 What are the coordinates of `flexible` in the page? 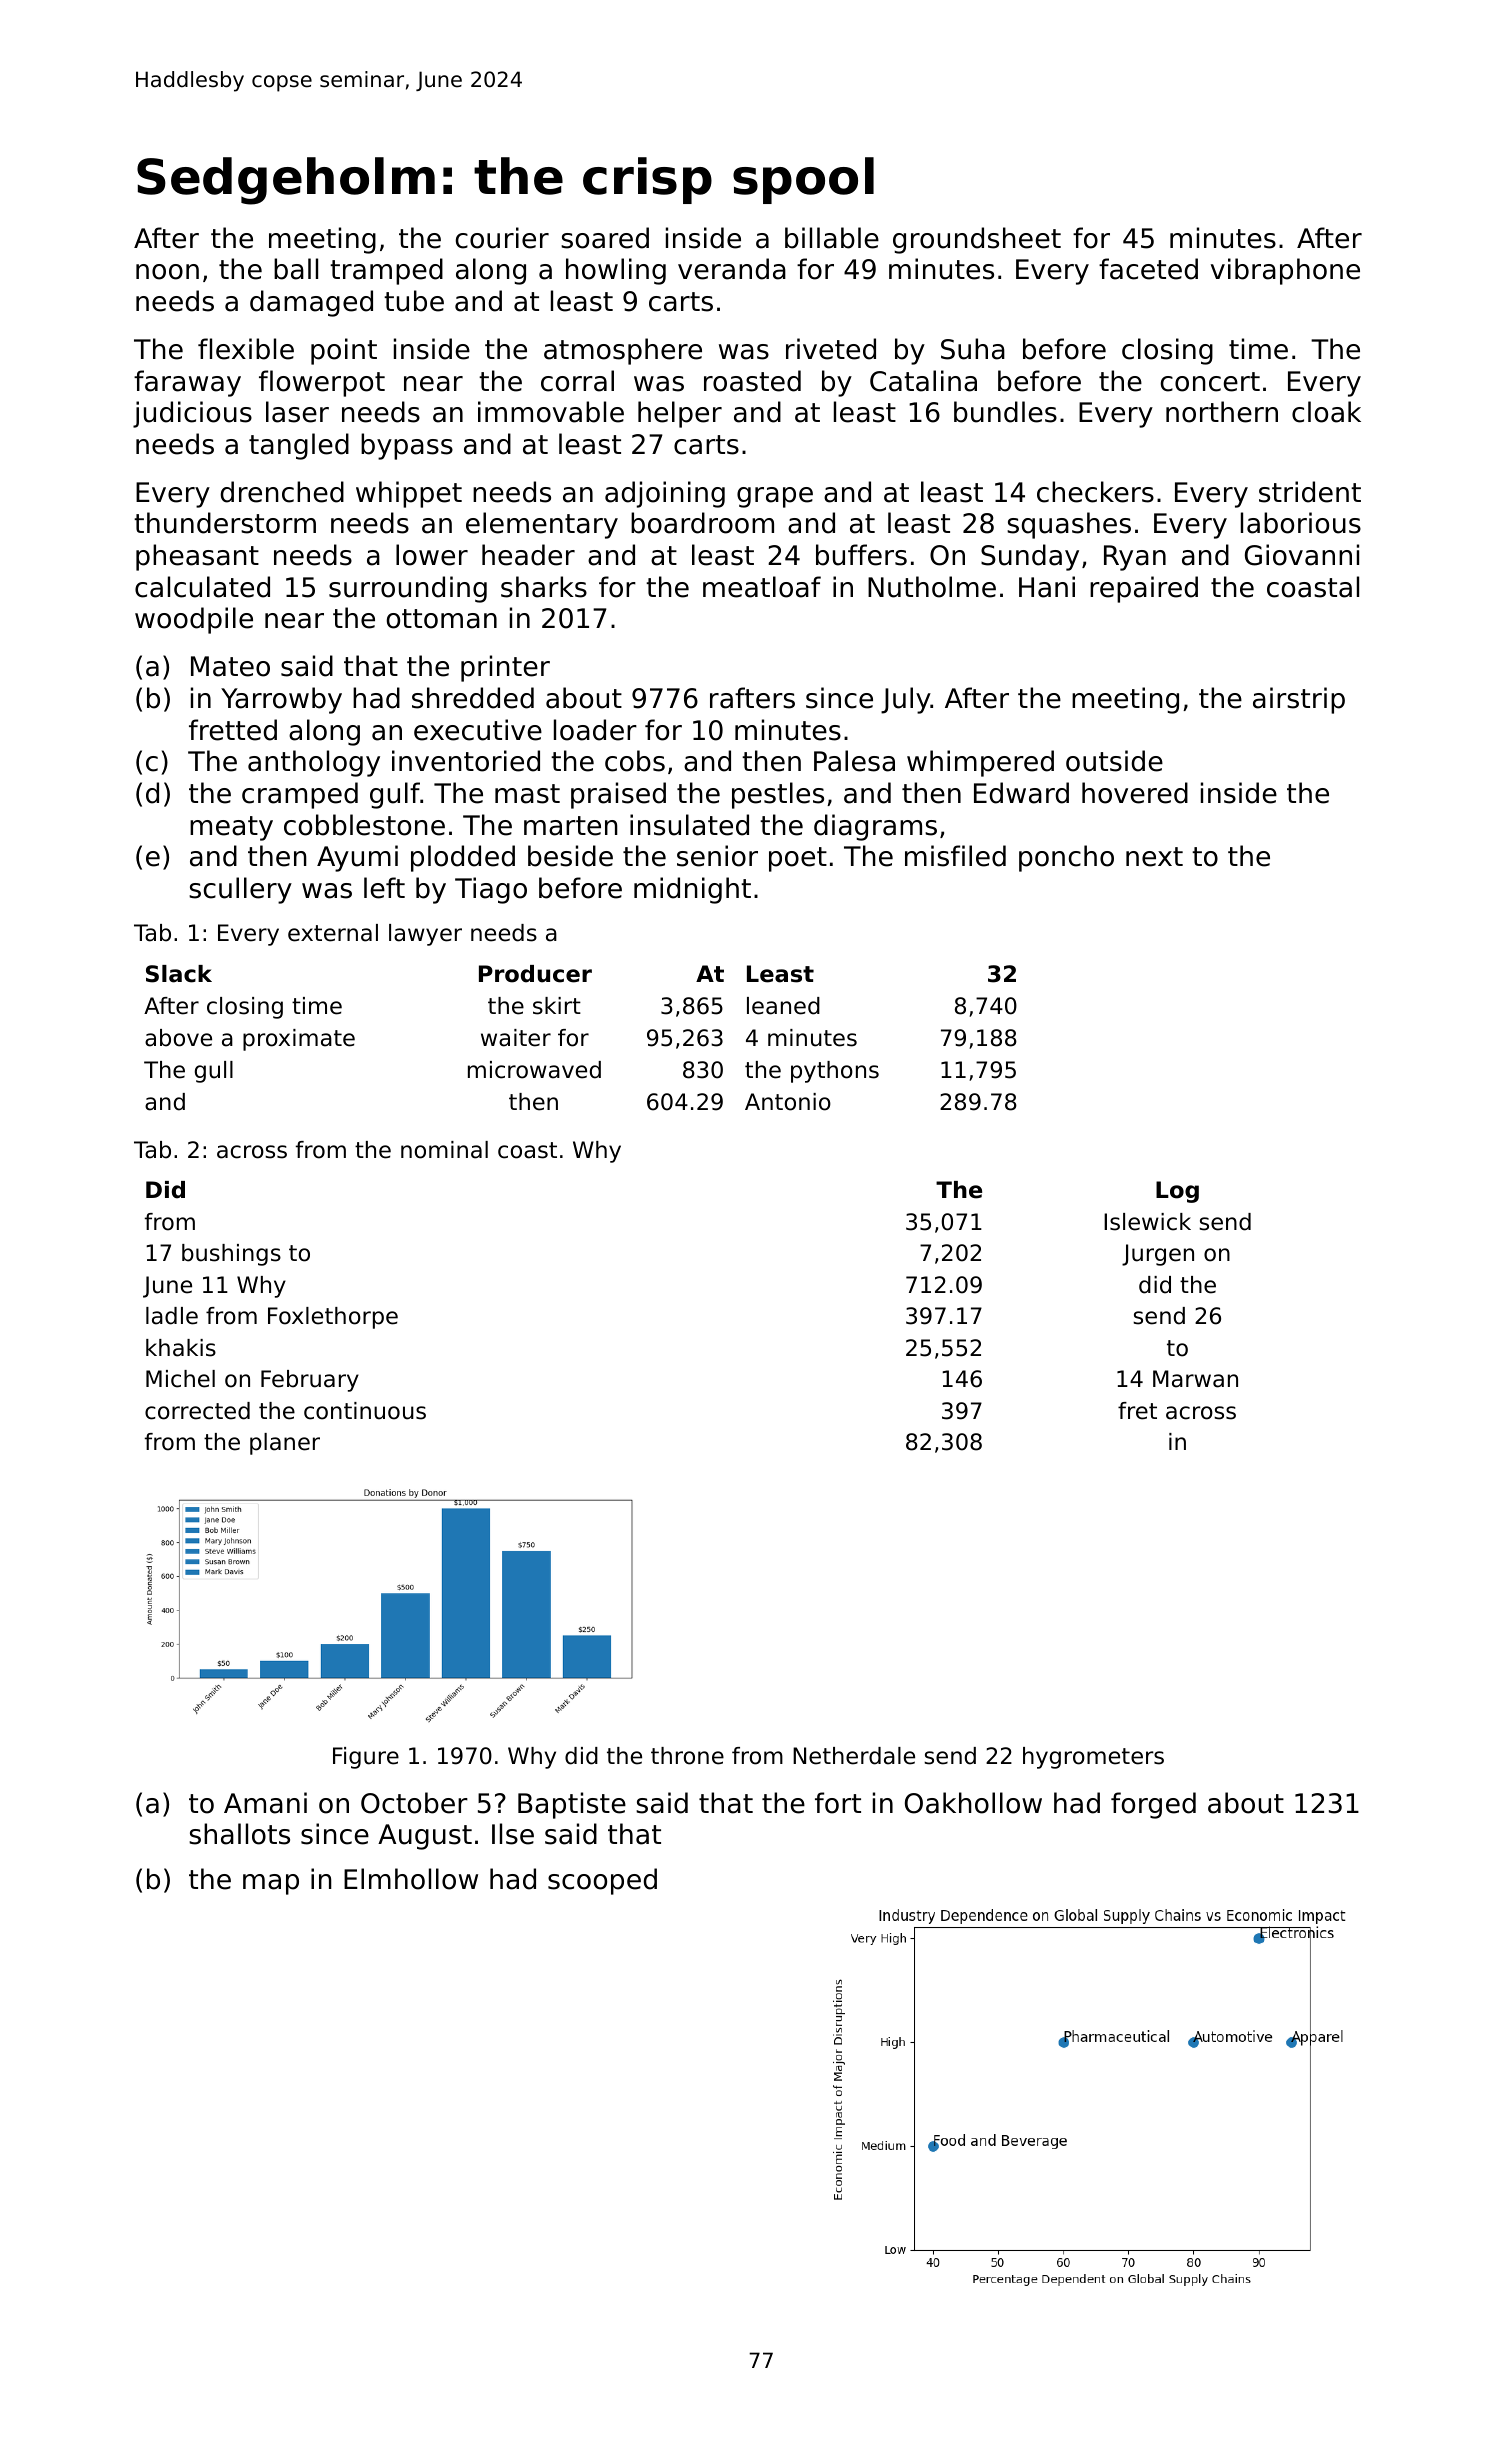 It's located at (246, 349).
